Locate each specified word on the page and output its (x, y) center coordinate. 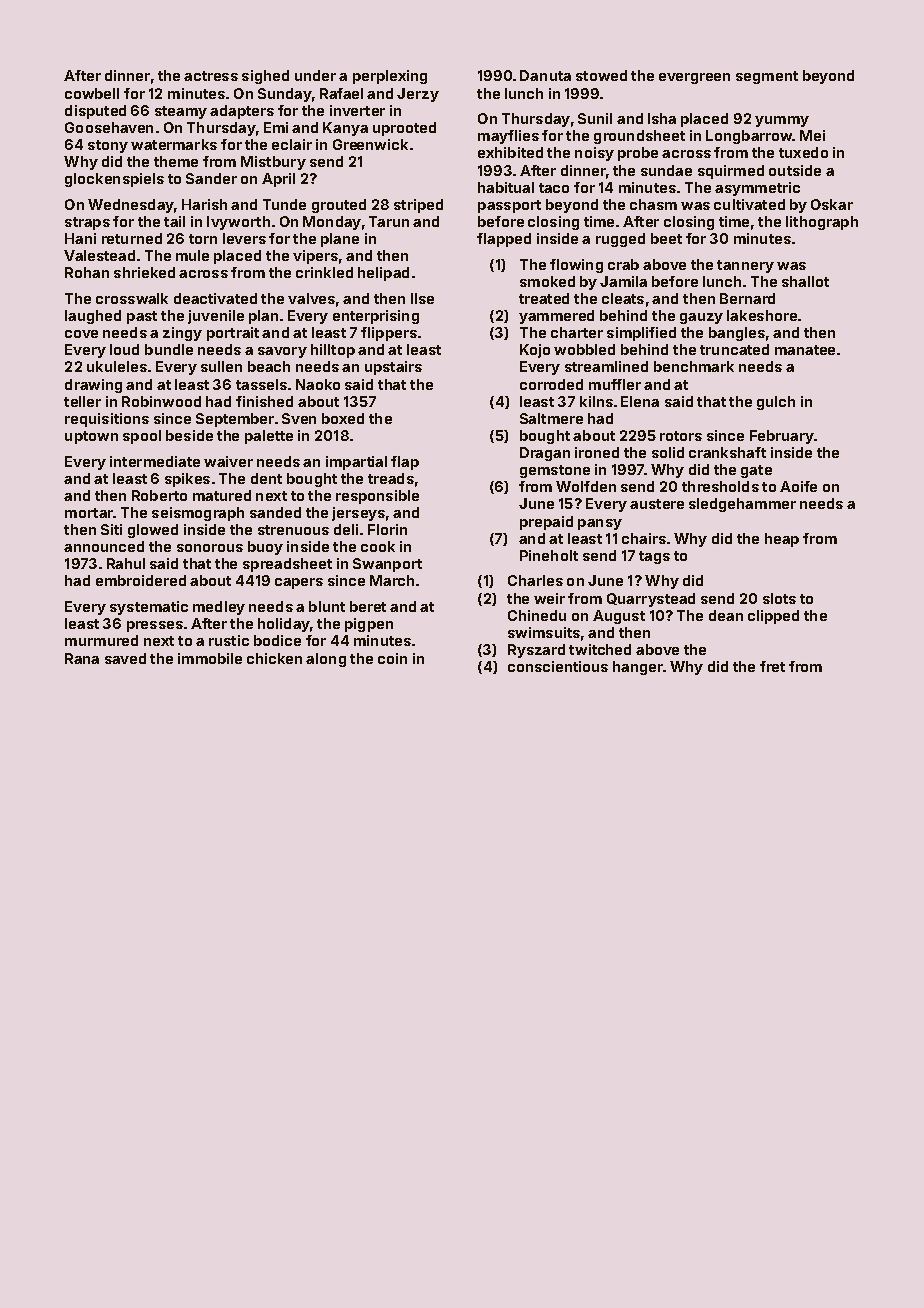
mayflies (508, 137)
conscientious (558, 666)
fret (772, 666)
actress (211, 76)
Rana (82, 658)
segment (767, 77)
